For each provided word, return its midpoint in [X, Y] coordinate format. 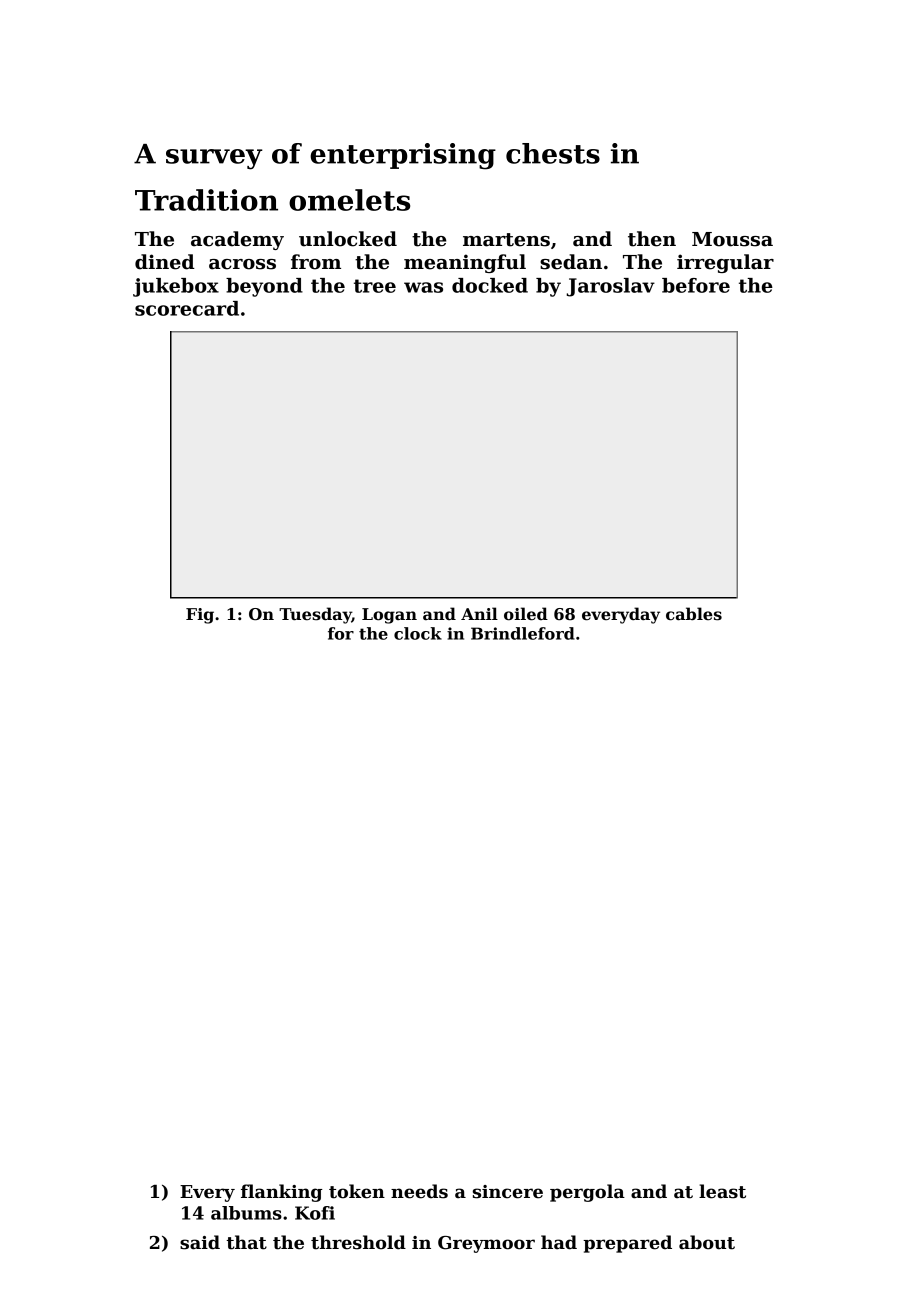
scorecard [187, 308]
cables [694, 614]
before [696, 285]
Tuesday [315, 615]
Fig [200, 616]
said [200, 1242]
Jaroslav [610, 287]
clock [418, 633]
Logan [389, 616]
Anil [479, 613]
